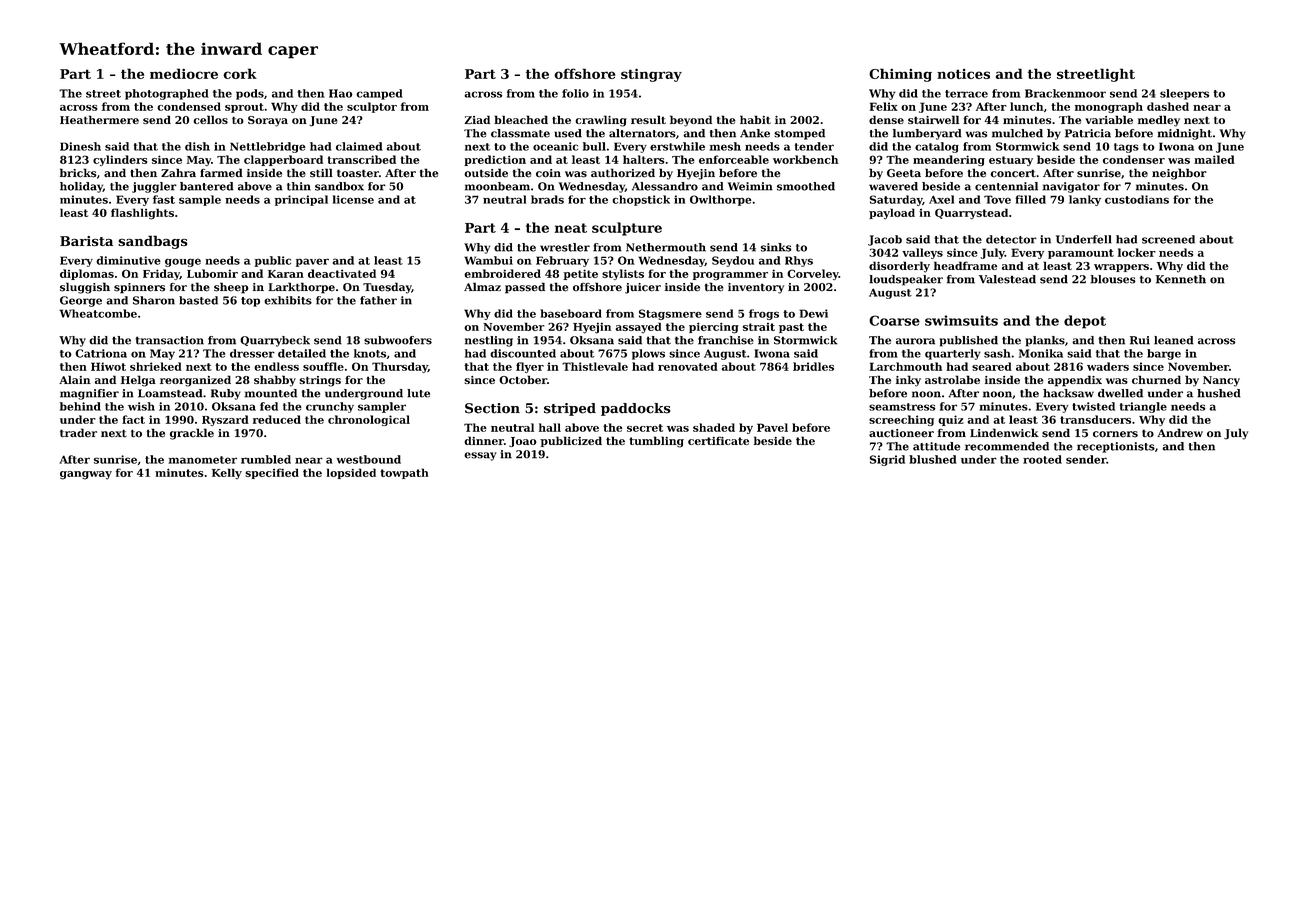 The image size is (1308, 924). I want to click on baseboard, so click(571, 313).
